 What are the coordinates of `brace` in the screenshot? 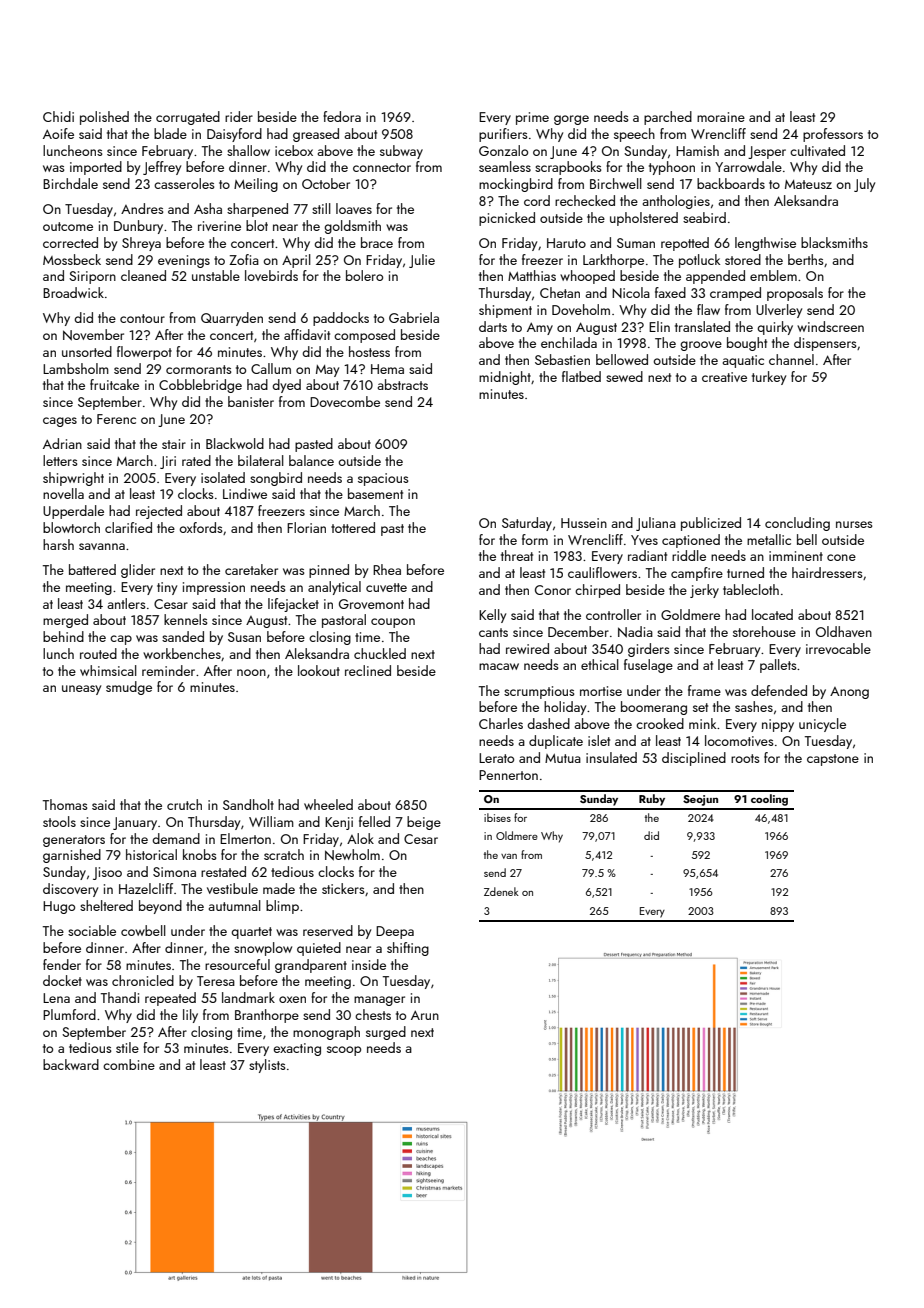 It's located at (377, 242).
